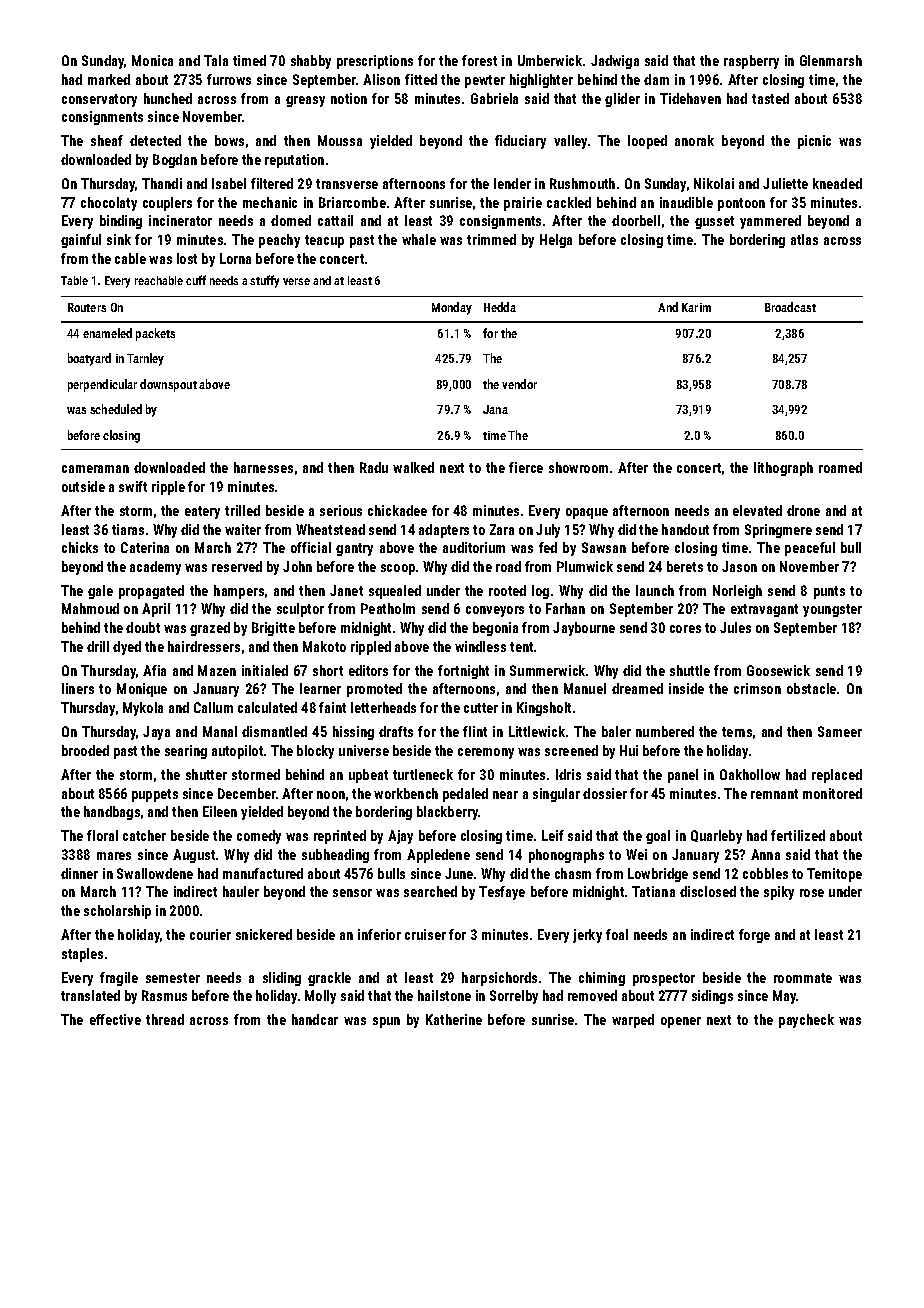 Image resolution: width=924 pixels, height=1308 pixels. I want to click on Monica, so click(152, 60).
